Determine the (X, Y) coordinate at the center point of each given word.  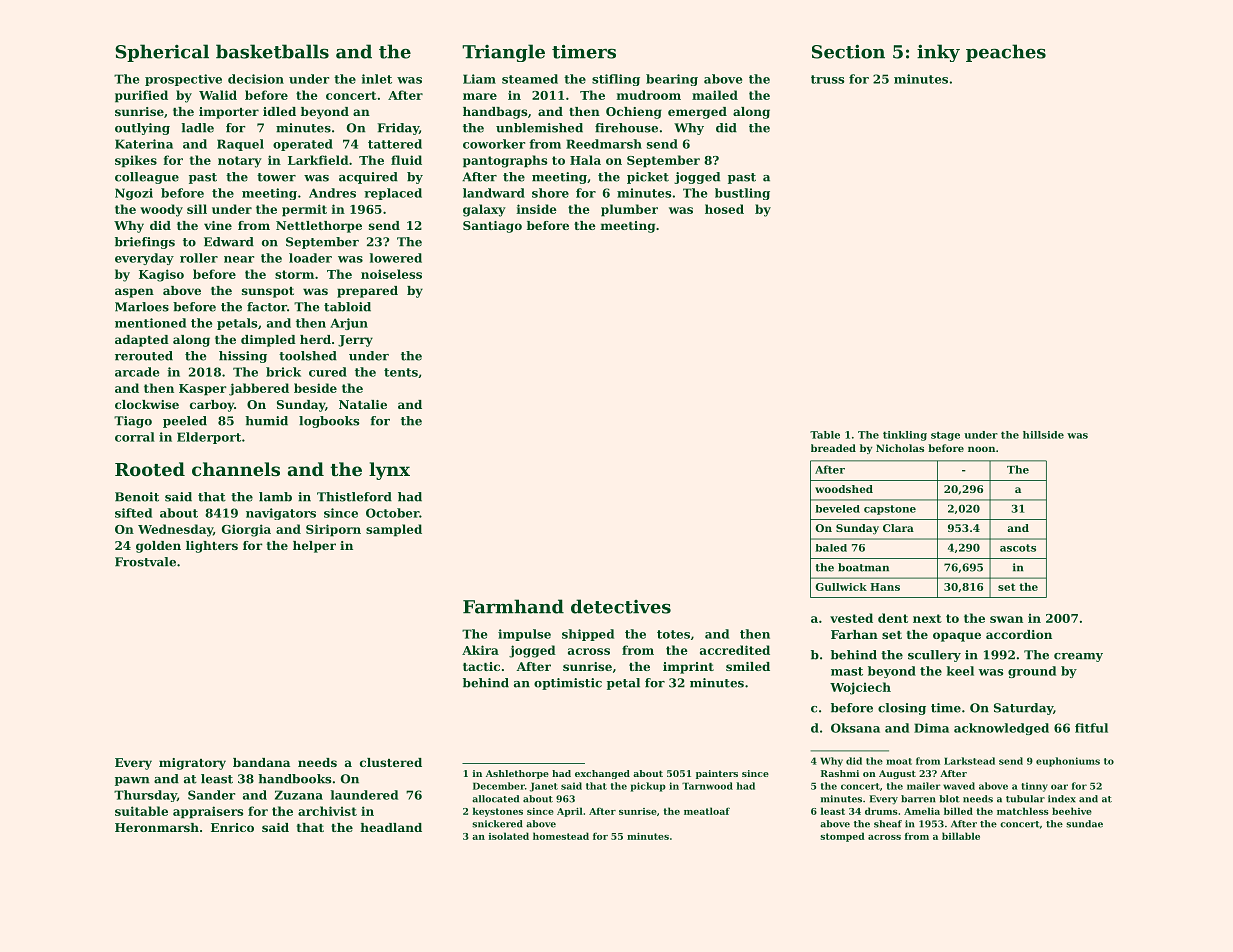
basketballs (272, 51)
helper (314, 547)
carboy (212, 406)
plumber (629, 210)
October (392, 513)
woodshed (844, 489)
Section (848, 51)
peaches (1006, 53)
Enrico (232, 827)
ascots (1018, 548)
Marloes (142, 307)
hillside (1043, 435)
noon (981, 449)
